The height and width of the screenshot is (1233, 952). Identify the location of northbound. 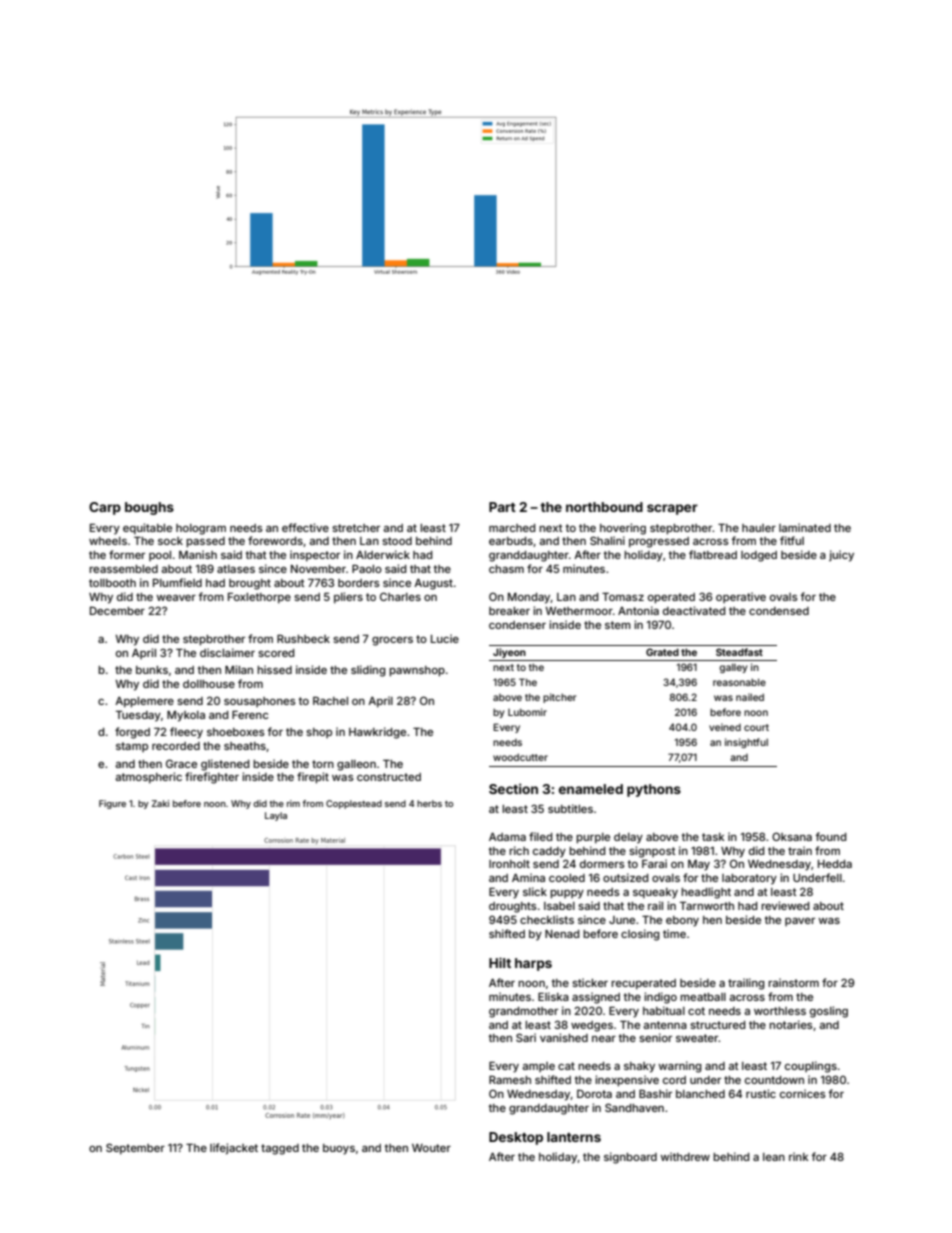
(604, 507).
